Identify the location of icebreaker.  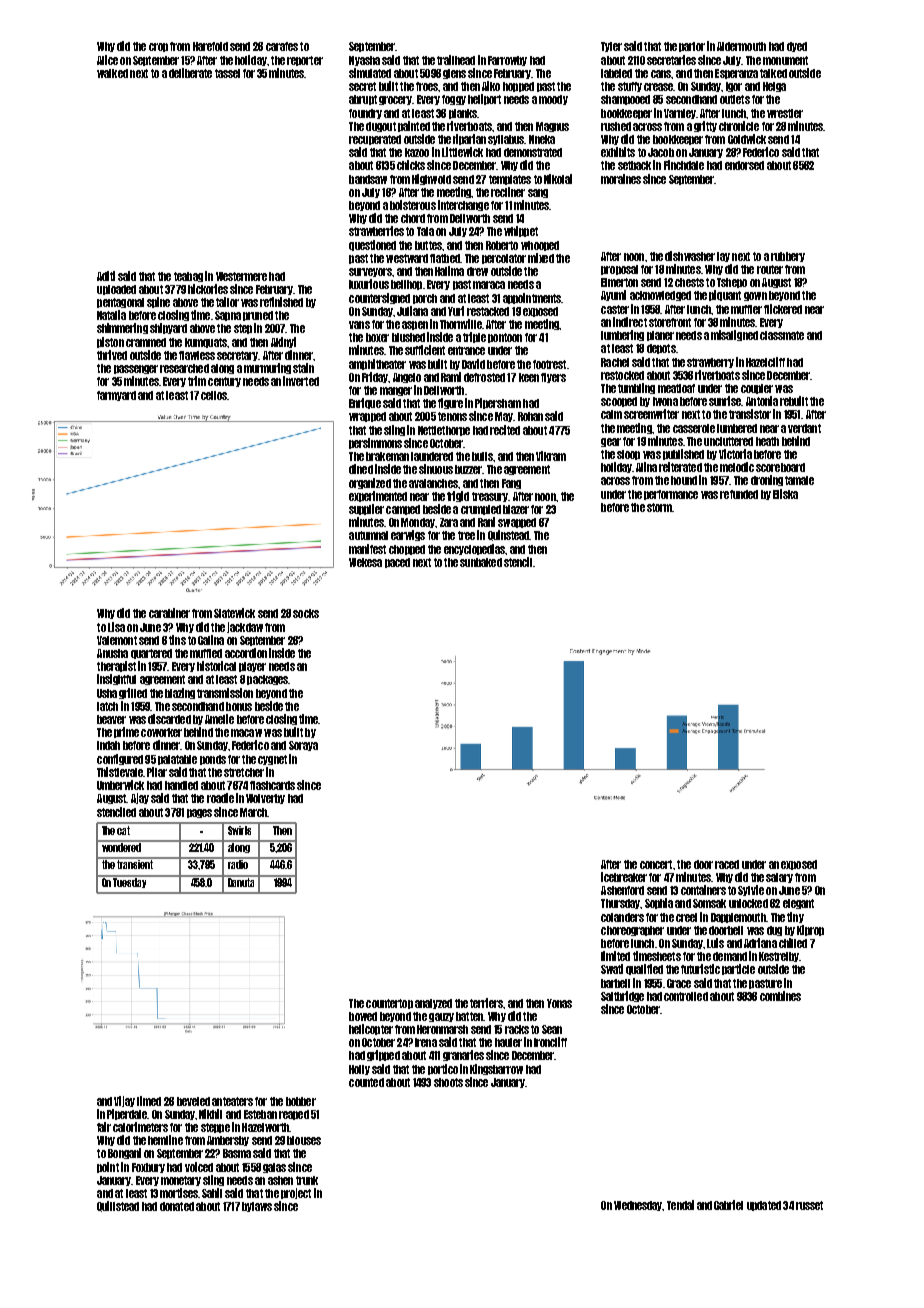
(624, 877).
